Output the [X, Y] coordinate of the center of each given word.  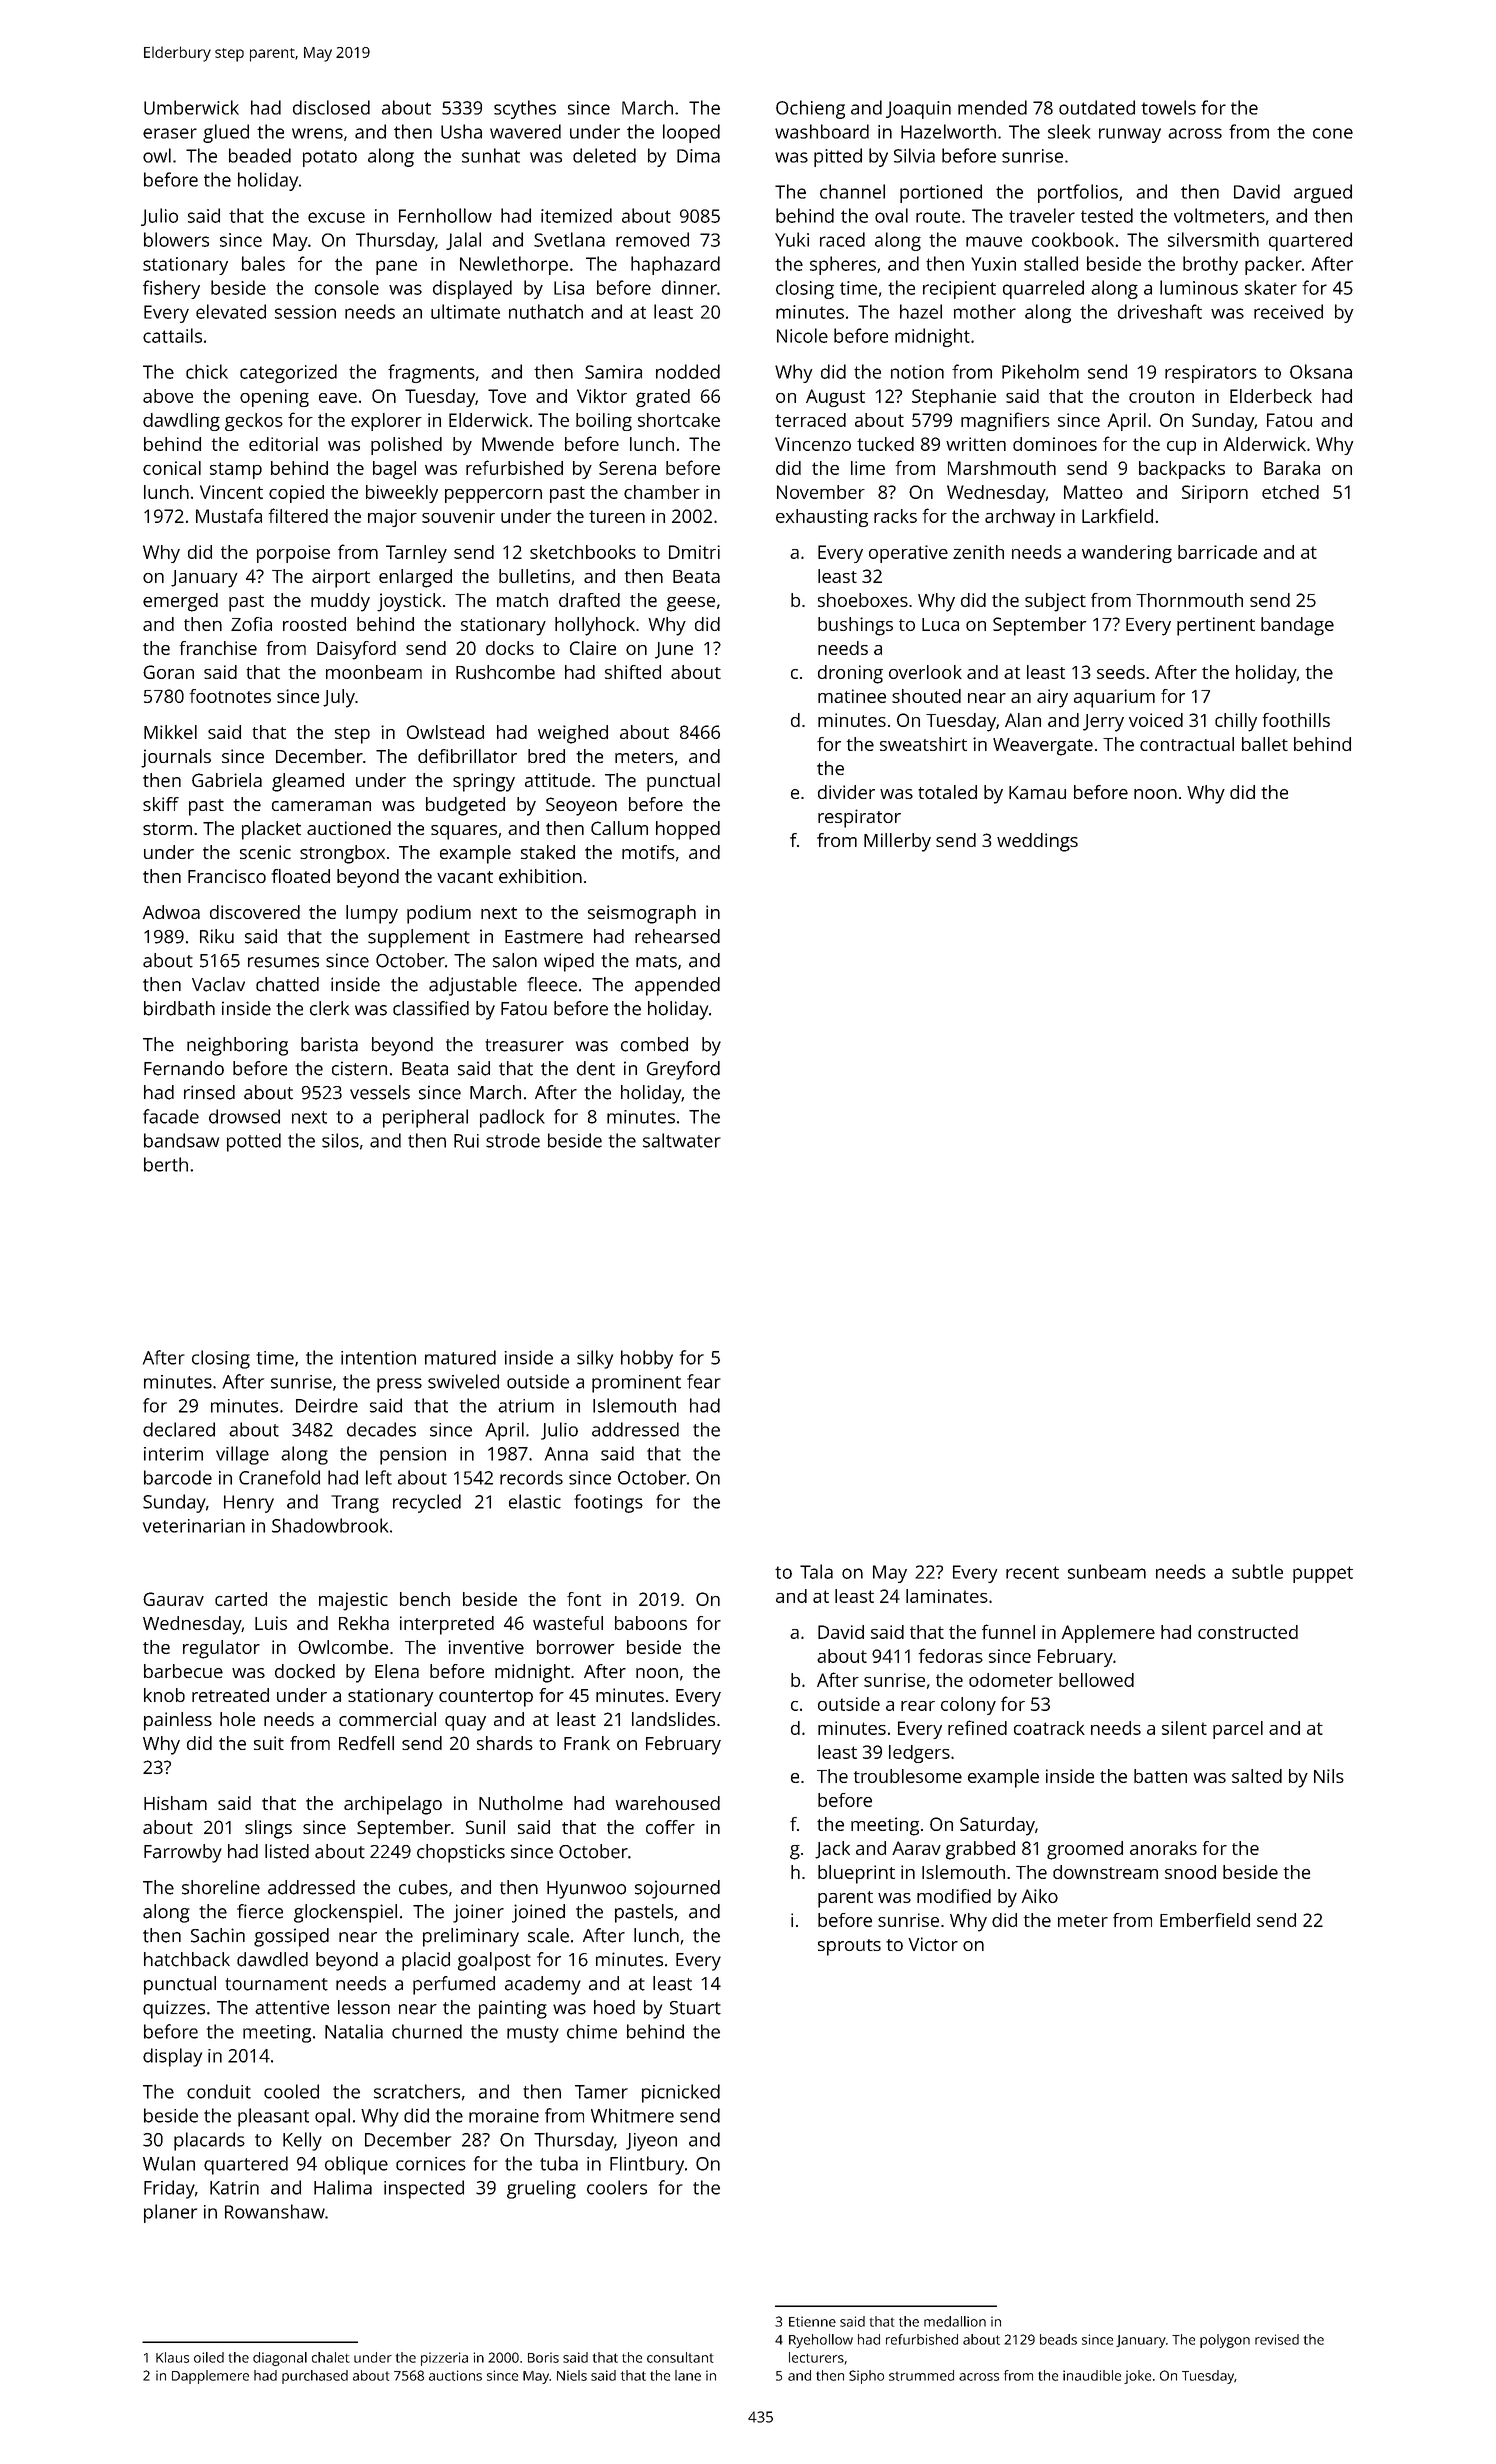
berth [166, 1164]
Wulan [169, 2163]
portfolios [1078, 193]
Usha [461, 131]
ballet [1265, 744]
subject [1055, 602]
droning [850, 674]
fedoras [950, 1655]
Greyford [683, 1070]
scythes [525, 109]
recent [1032, 1572]
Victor [933, 1944]
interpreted [447, 1625]
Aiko [1039, 1896]
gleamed [308, 782]
